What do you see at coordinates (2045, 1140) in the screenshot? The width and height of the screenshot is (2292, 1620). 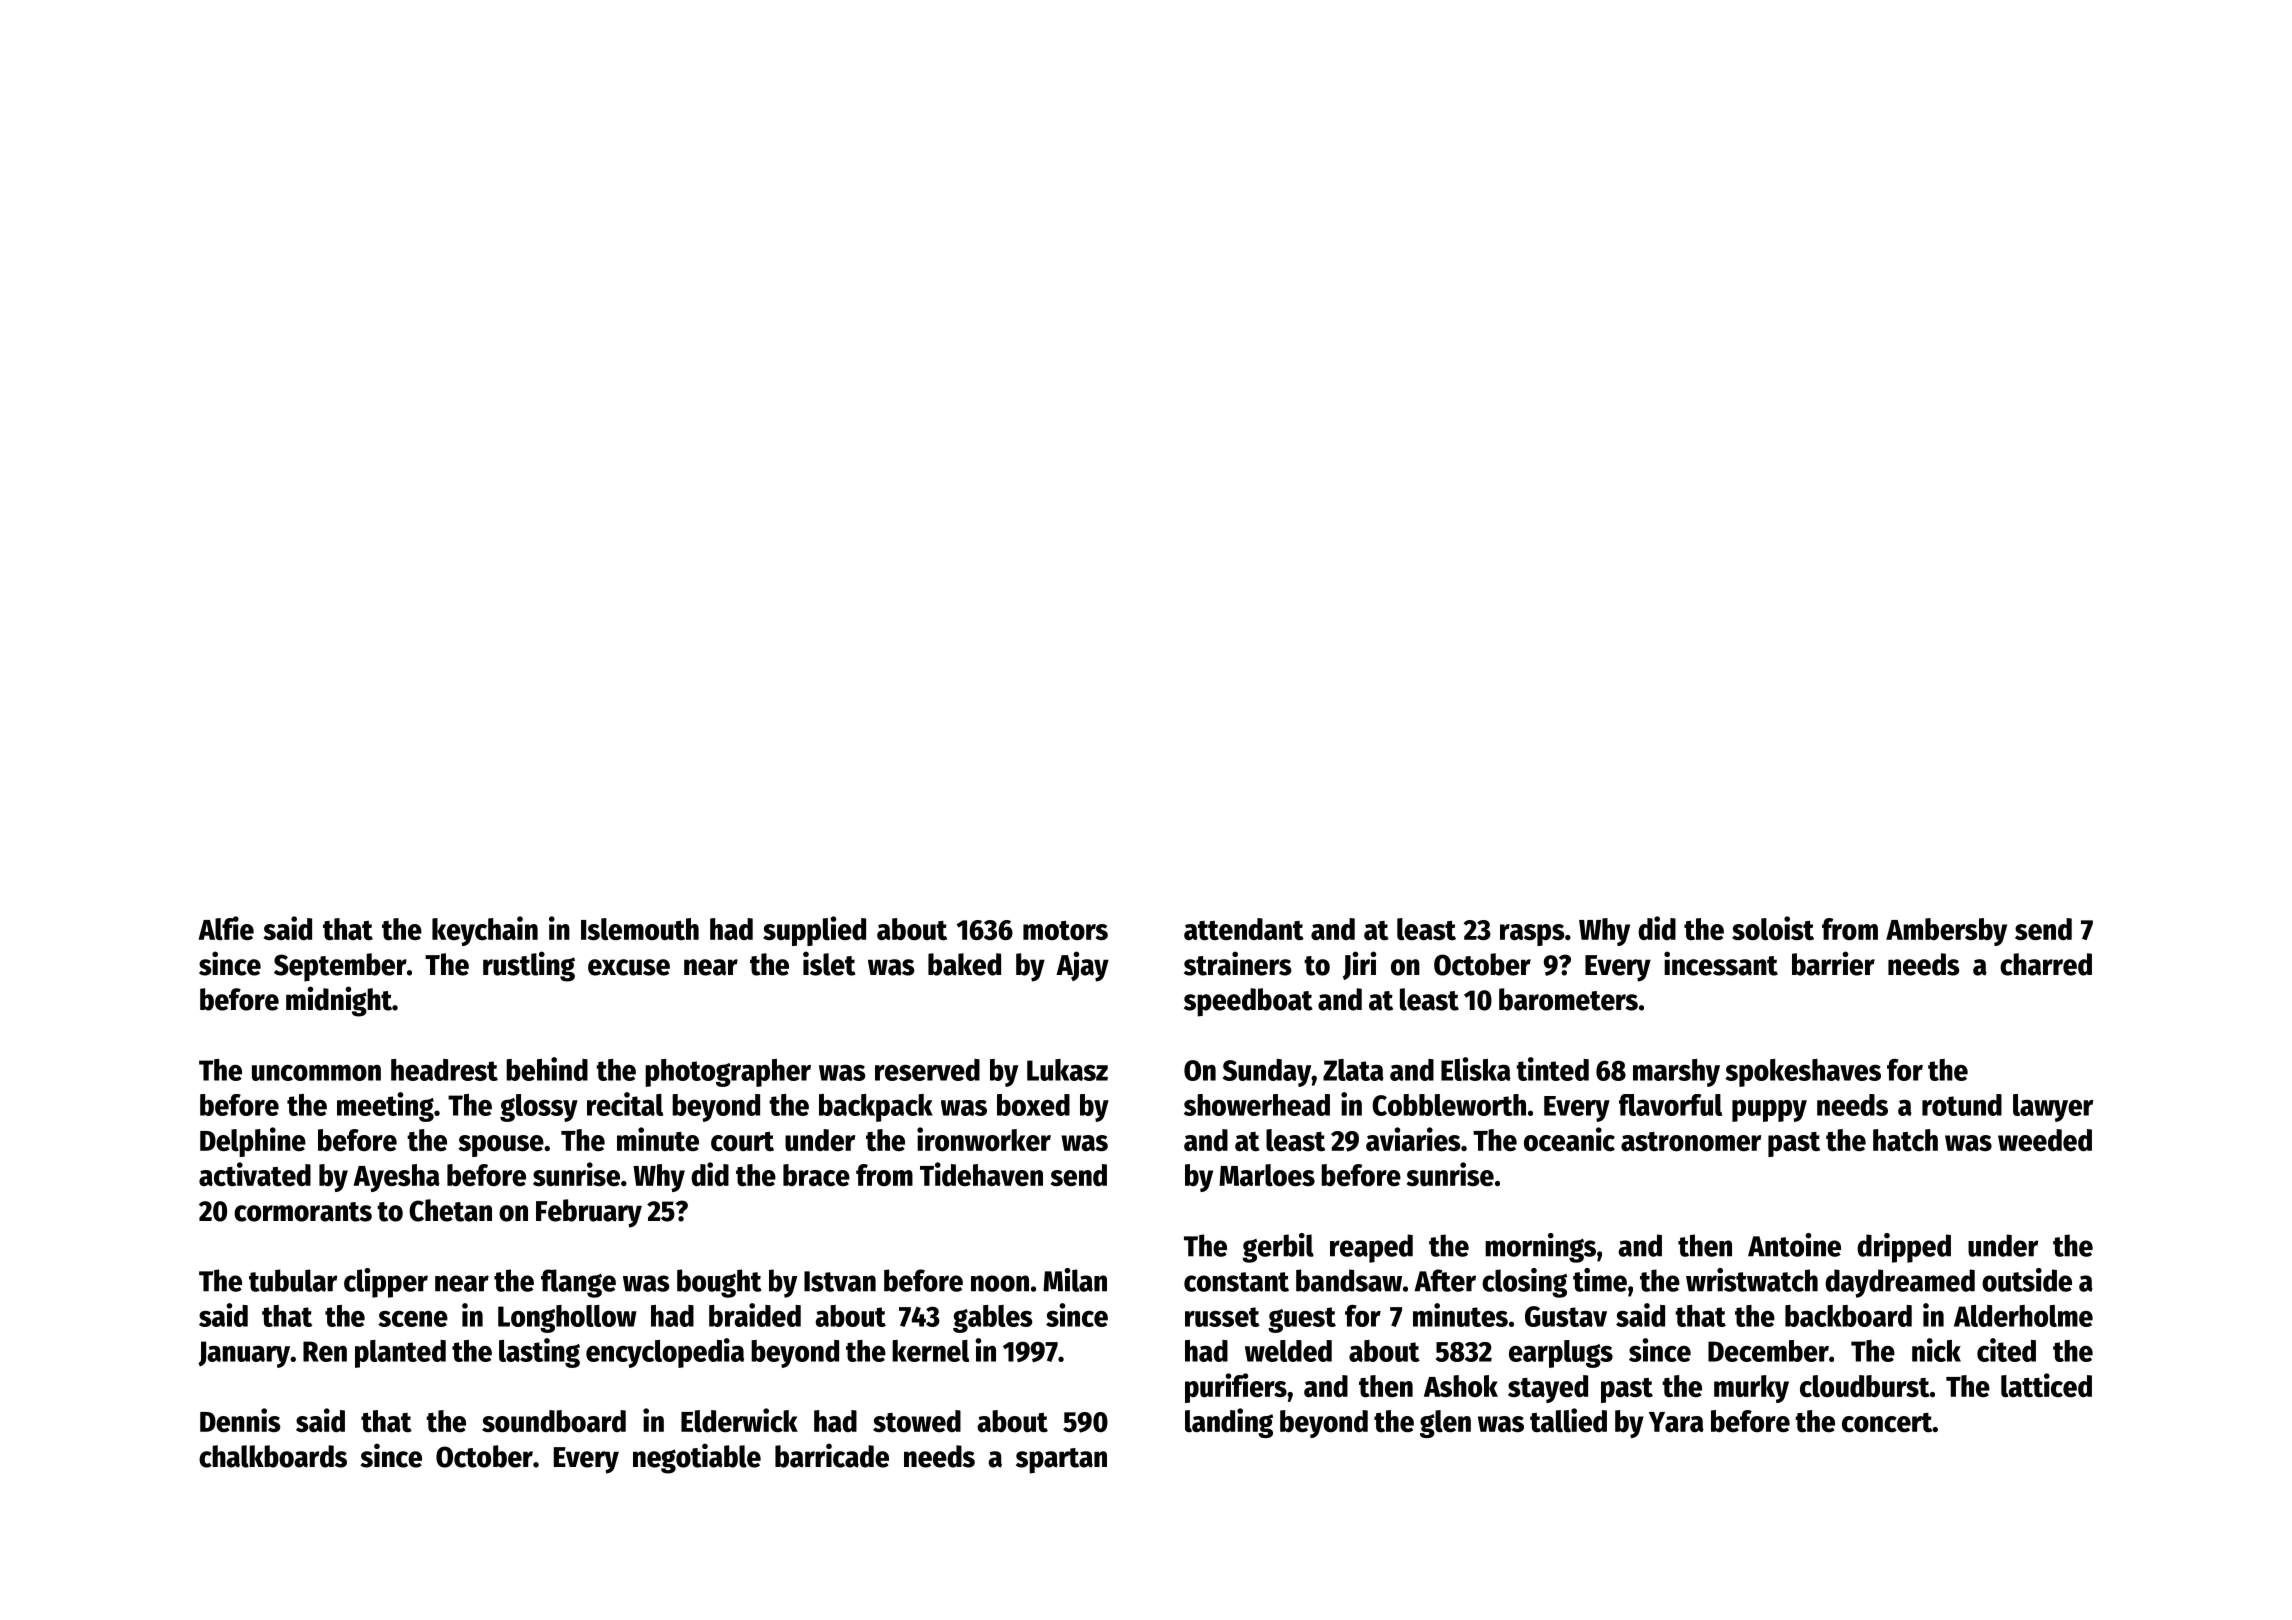 I see `weeded` at bounding box center [2045, 1140].
